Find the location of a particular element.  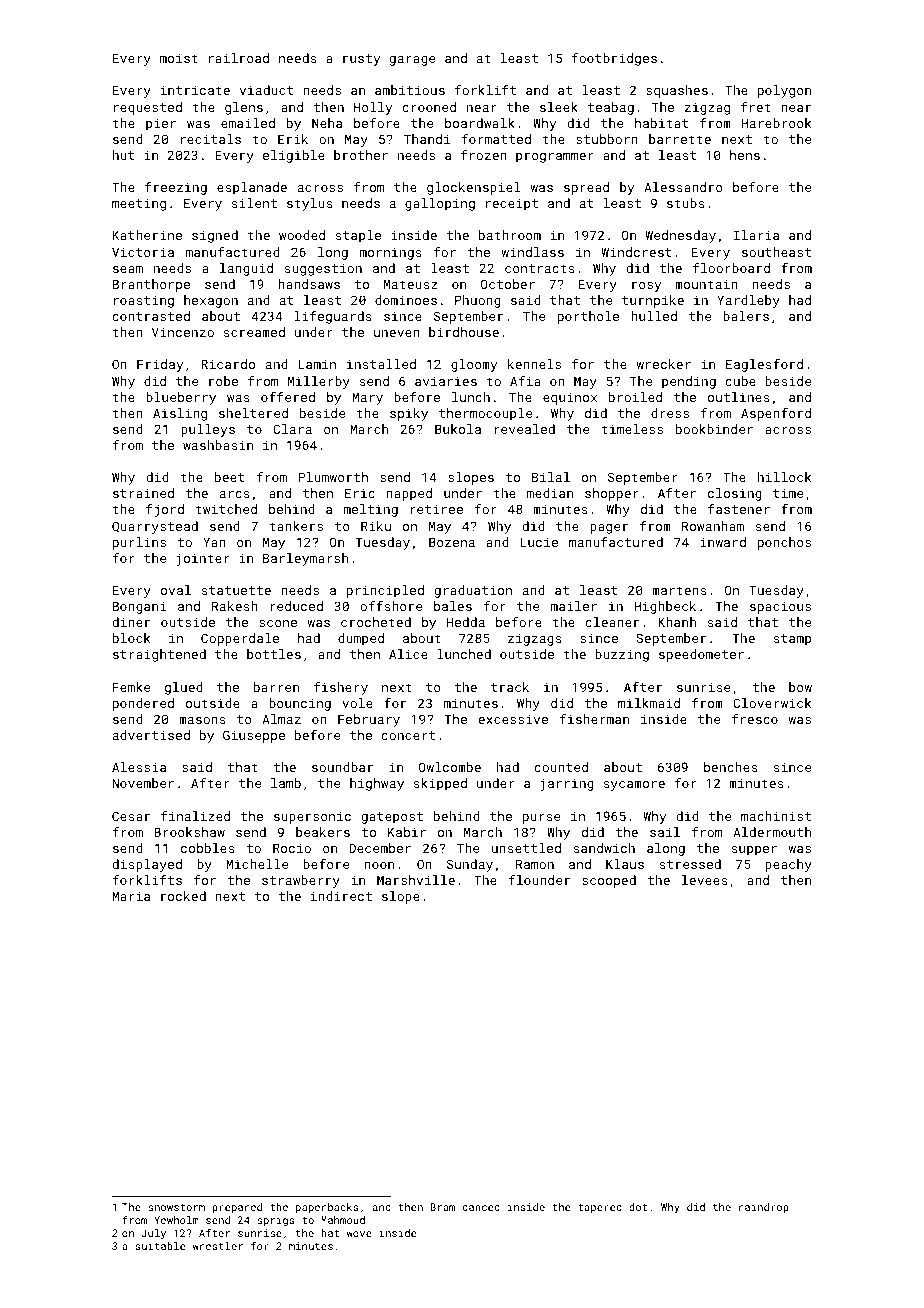

moist is located at coordinates (179, 58).
